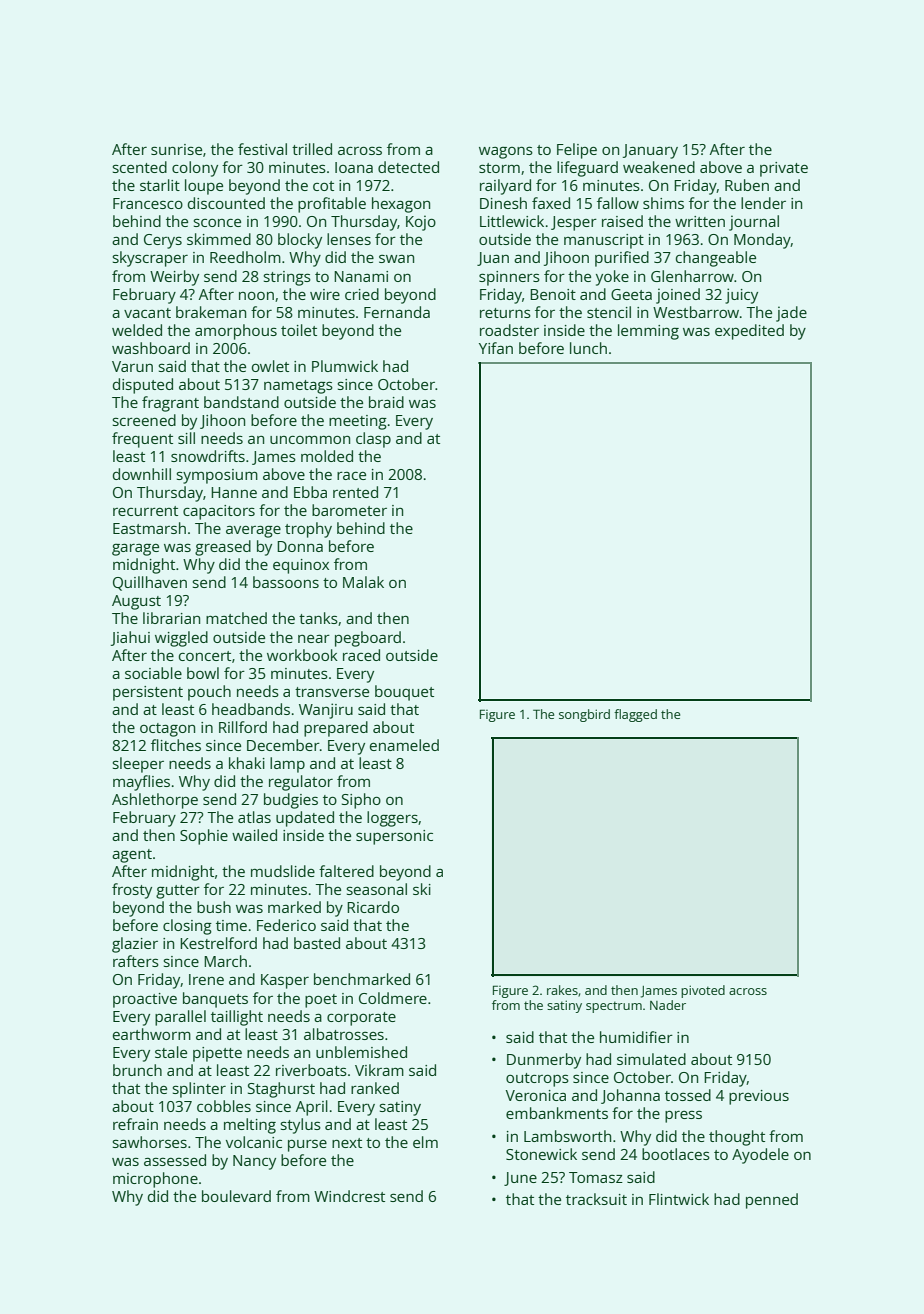  What do you see at coordinates (759, 1097) in the screenshot?
I see `previous` at bounding box center [759, 1097].
